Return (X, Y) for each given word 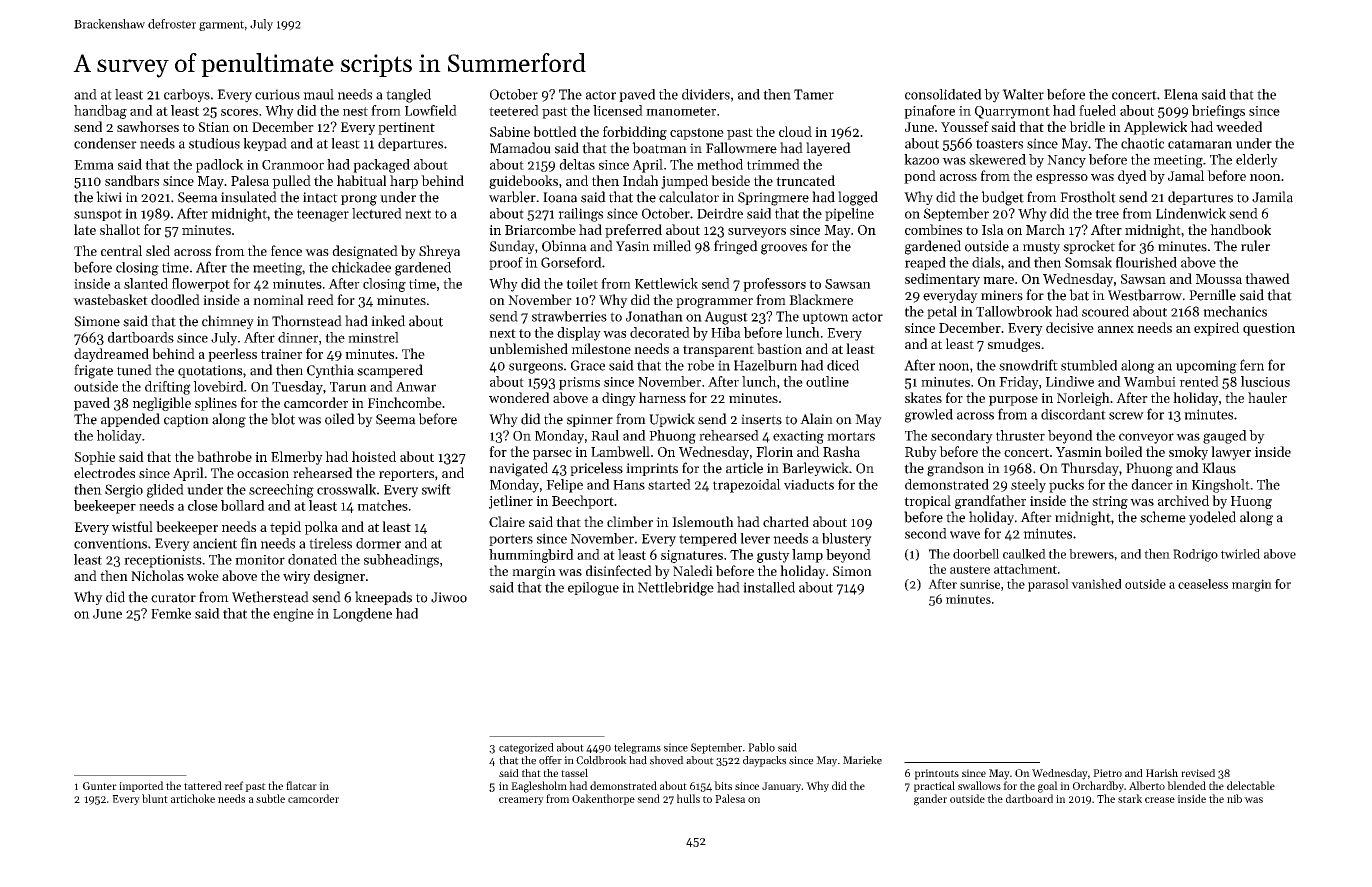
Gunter (100, 786)
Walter (1023, 94)
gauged (1225, 437)
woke (203, 575)
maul (318, 94)
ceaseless (1203, 584)
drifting (168, 388)
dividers (706, 94)
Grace (588, 365)
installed (769, 587)
